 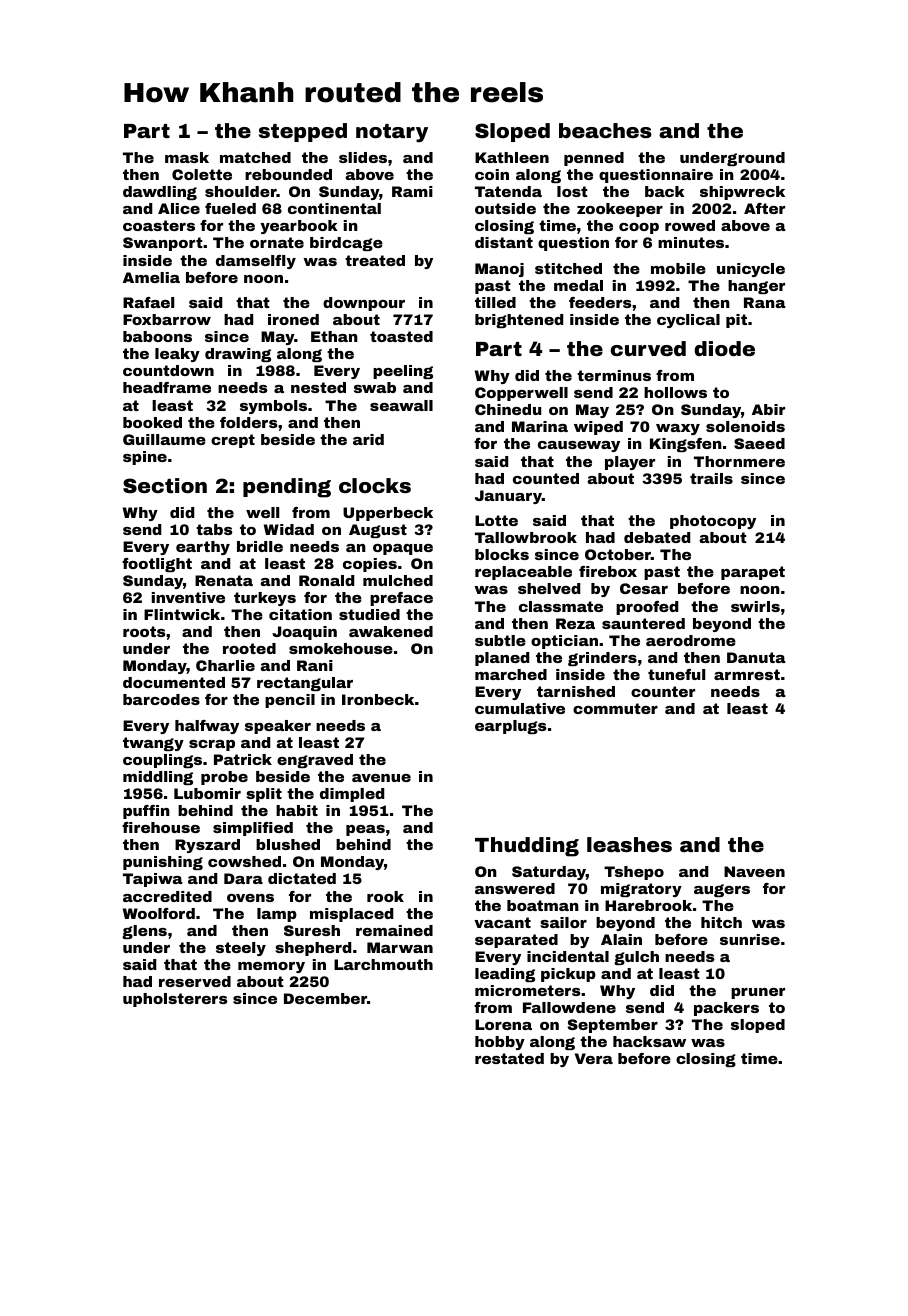 I want to click on separated, so click(x=516, y=941).
